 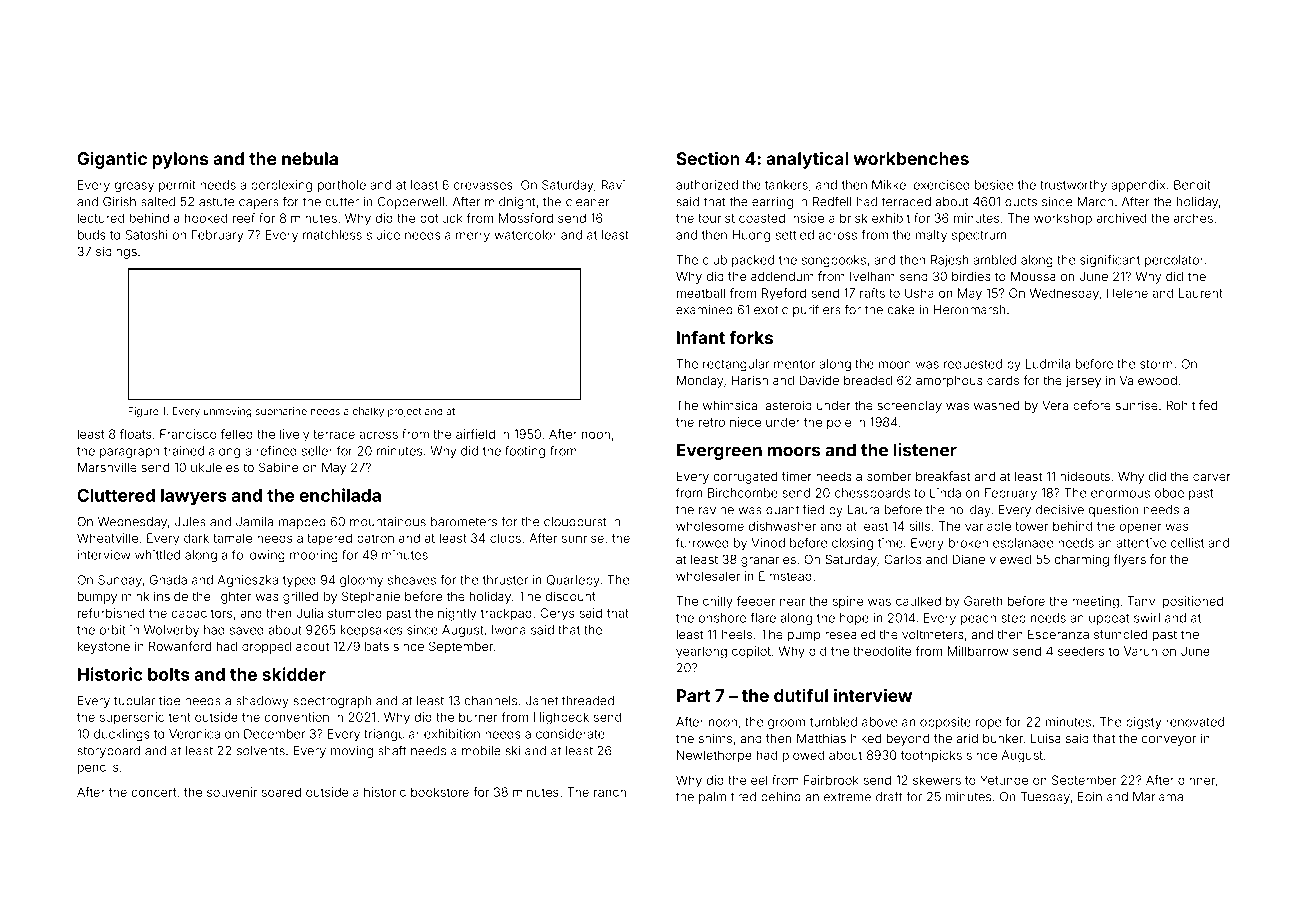 I want to click on concert, so click(x=153, y=792).
